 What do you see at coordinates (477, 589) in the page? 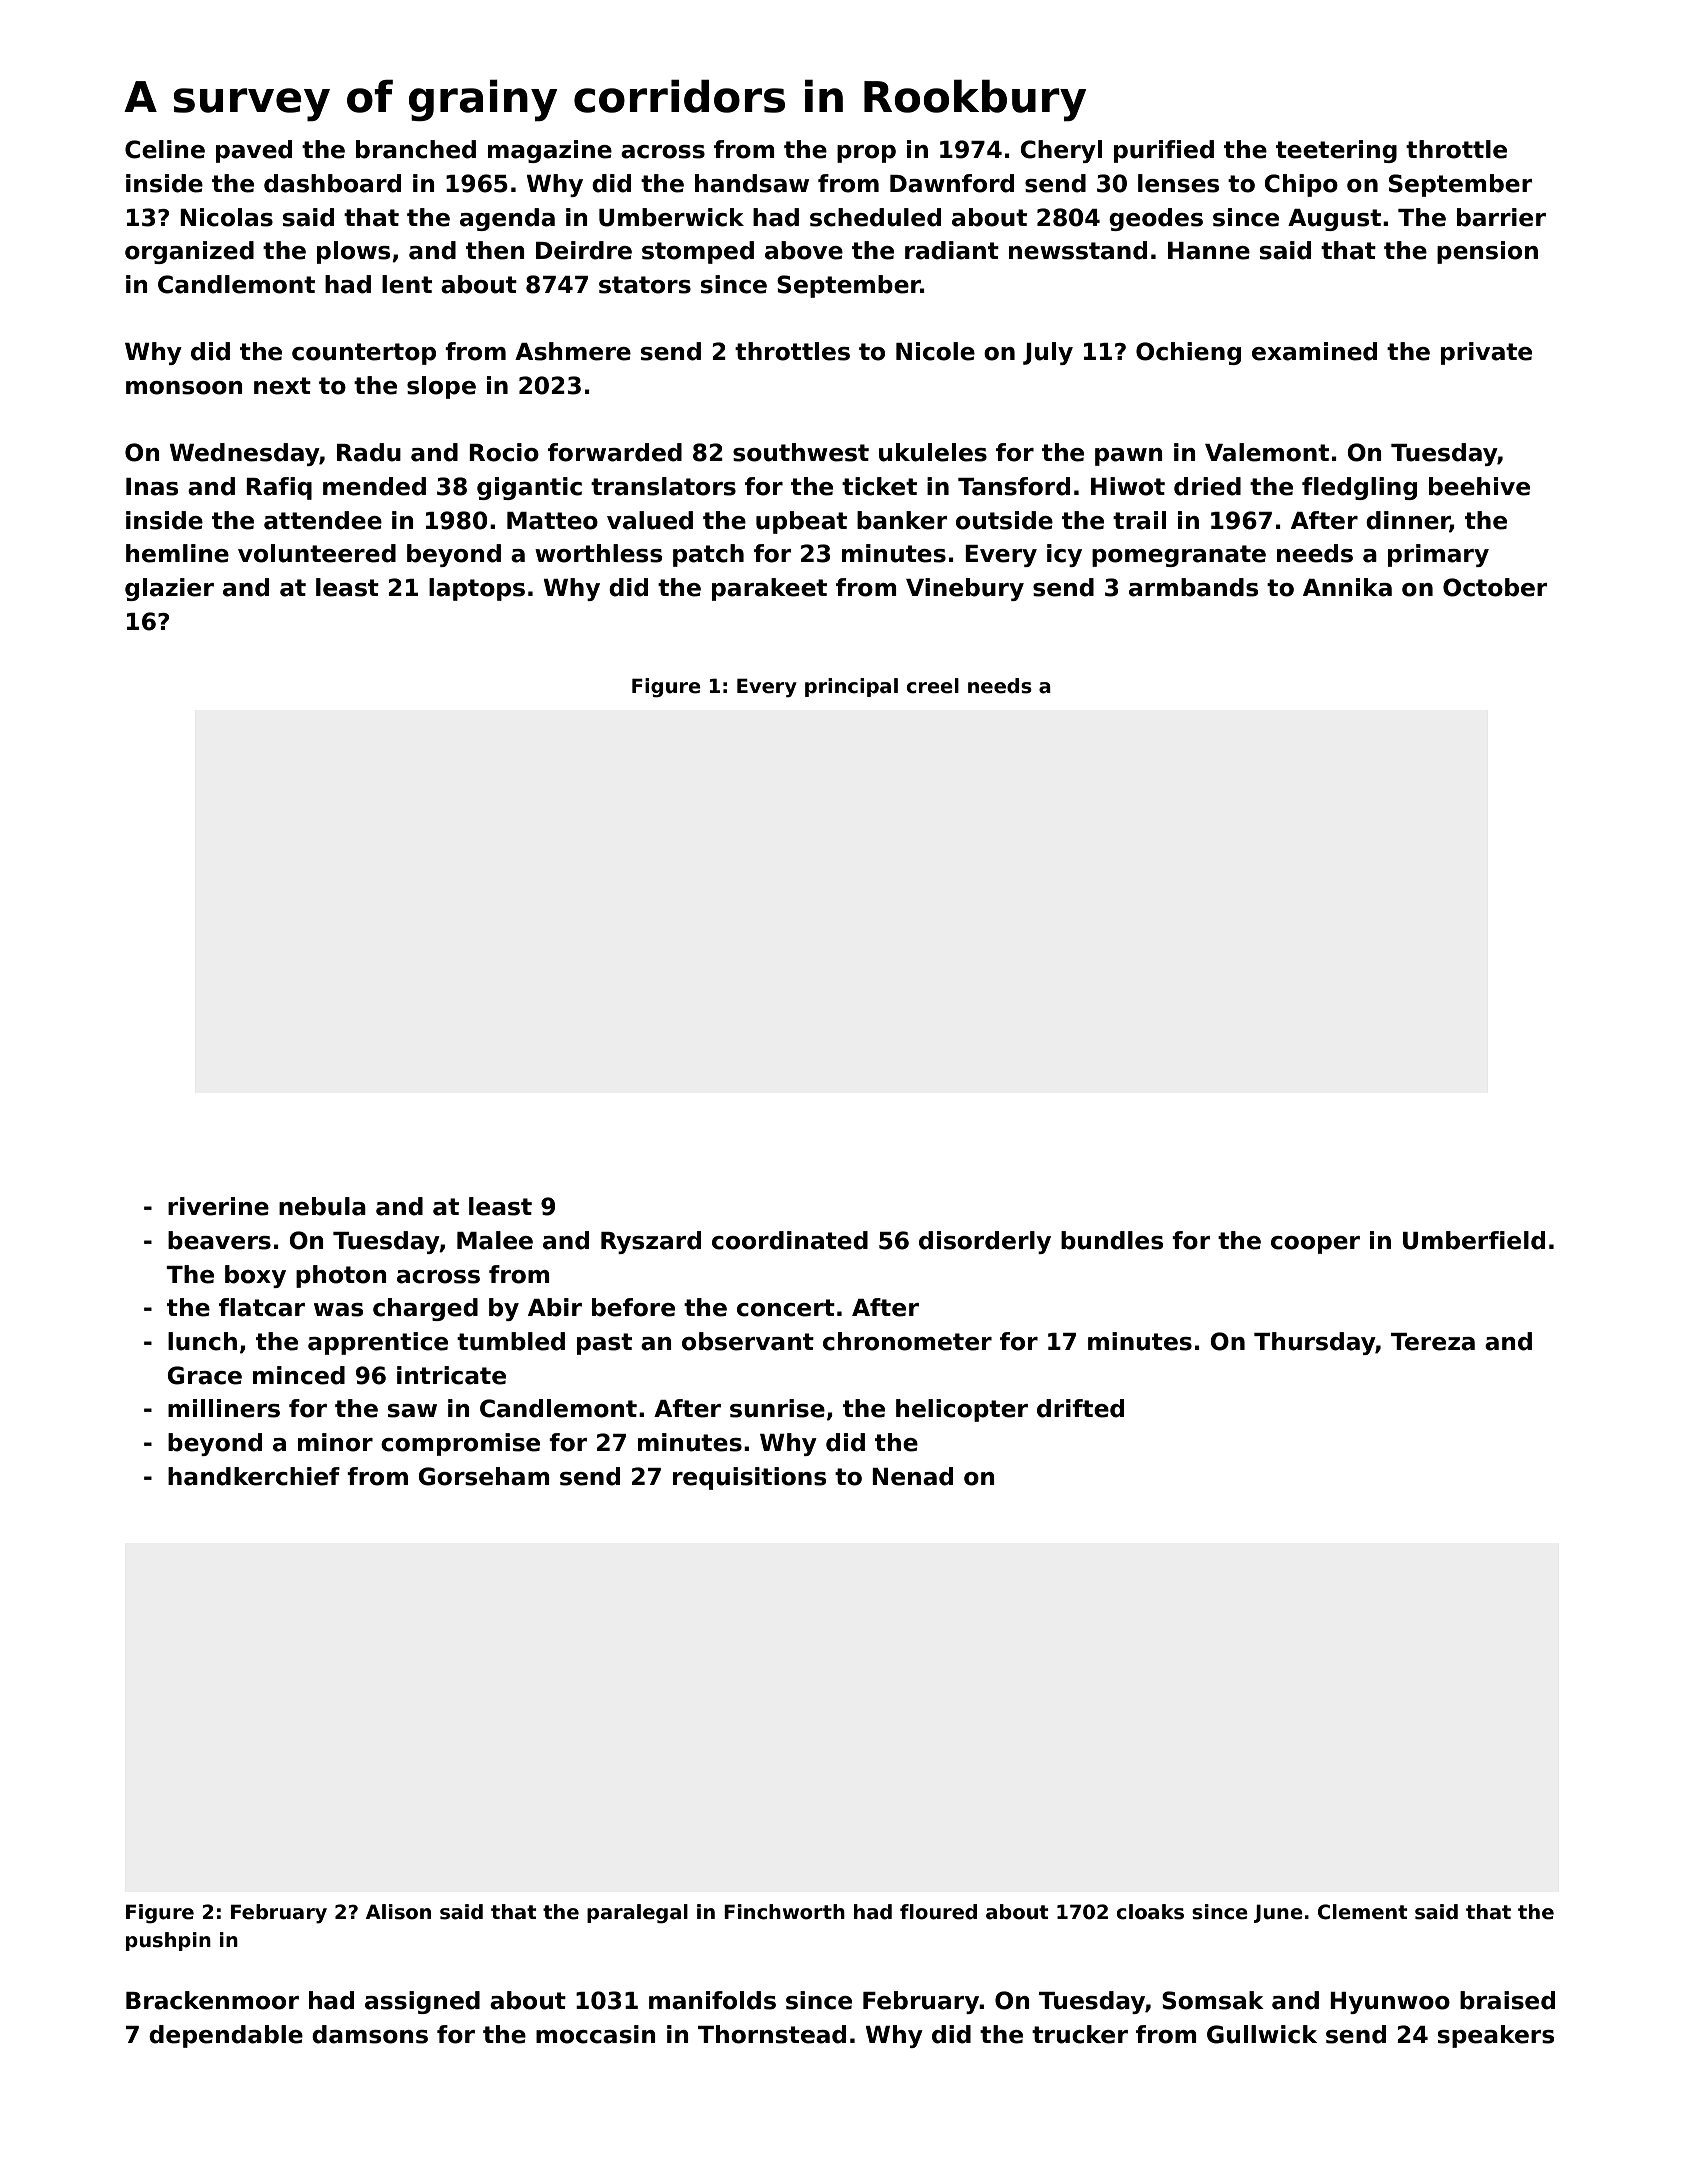
I see `laptops` at bounding box center [477, 589].
